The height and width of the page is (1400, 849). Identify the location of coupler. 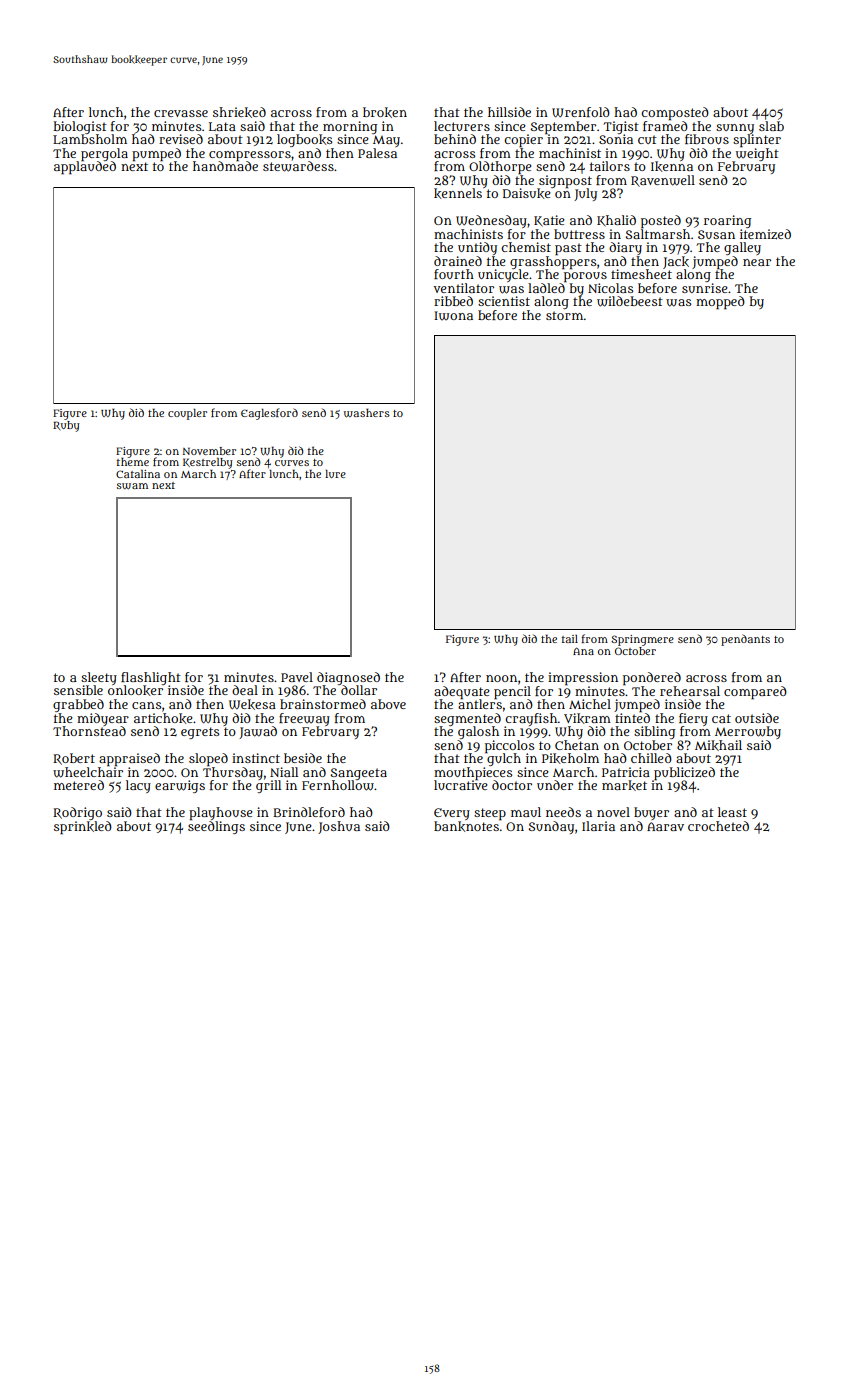
(187, 414).
